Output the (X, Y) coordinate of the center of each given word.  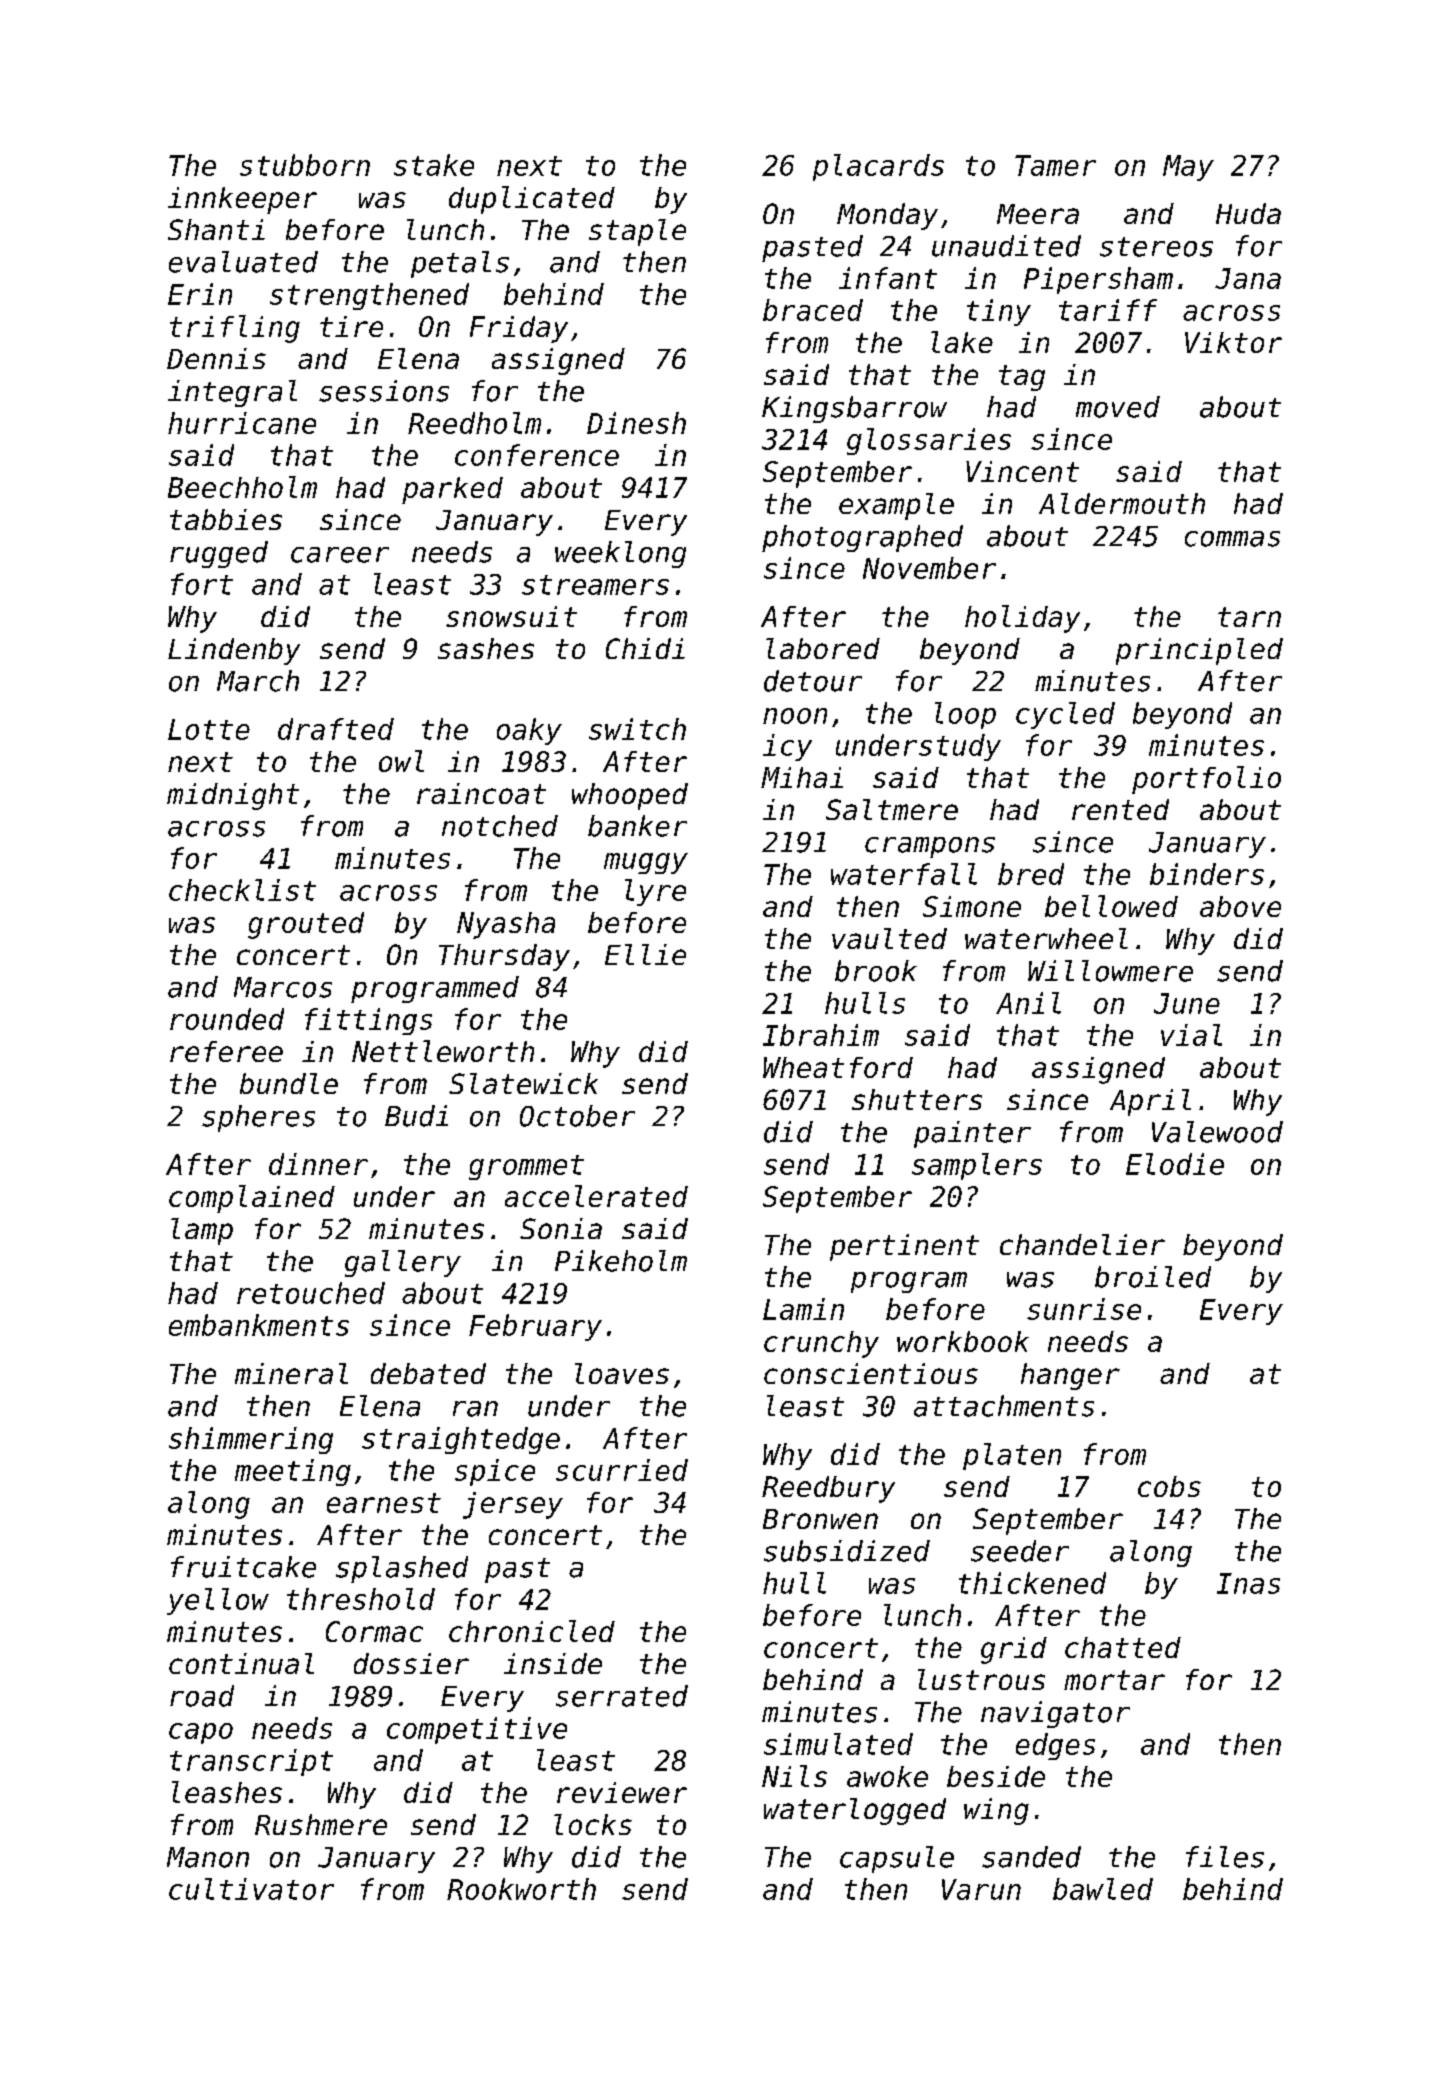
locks (593, 1824)
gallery (403, 1263)
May (1188, 168)
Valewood (1217, 1132)
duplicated (532, 200)
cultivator (251, 1889)
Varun (981, 1889)
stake (434, 165)
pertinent (904, 1247)
